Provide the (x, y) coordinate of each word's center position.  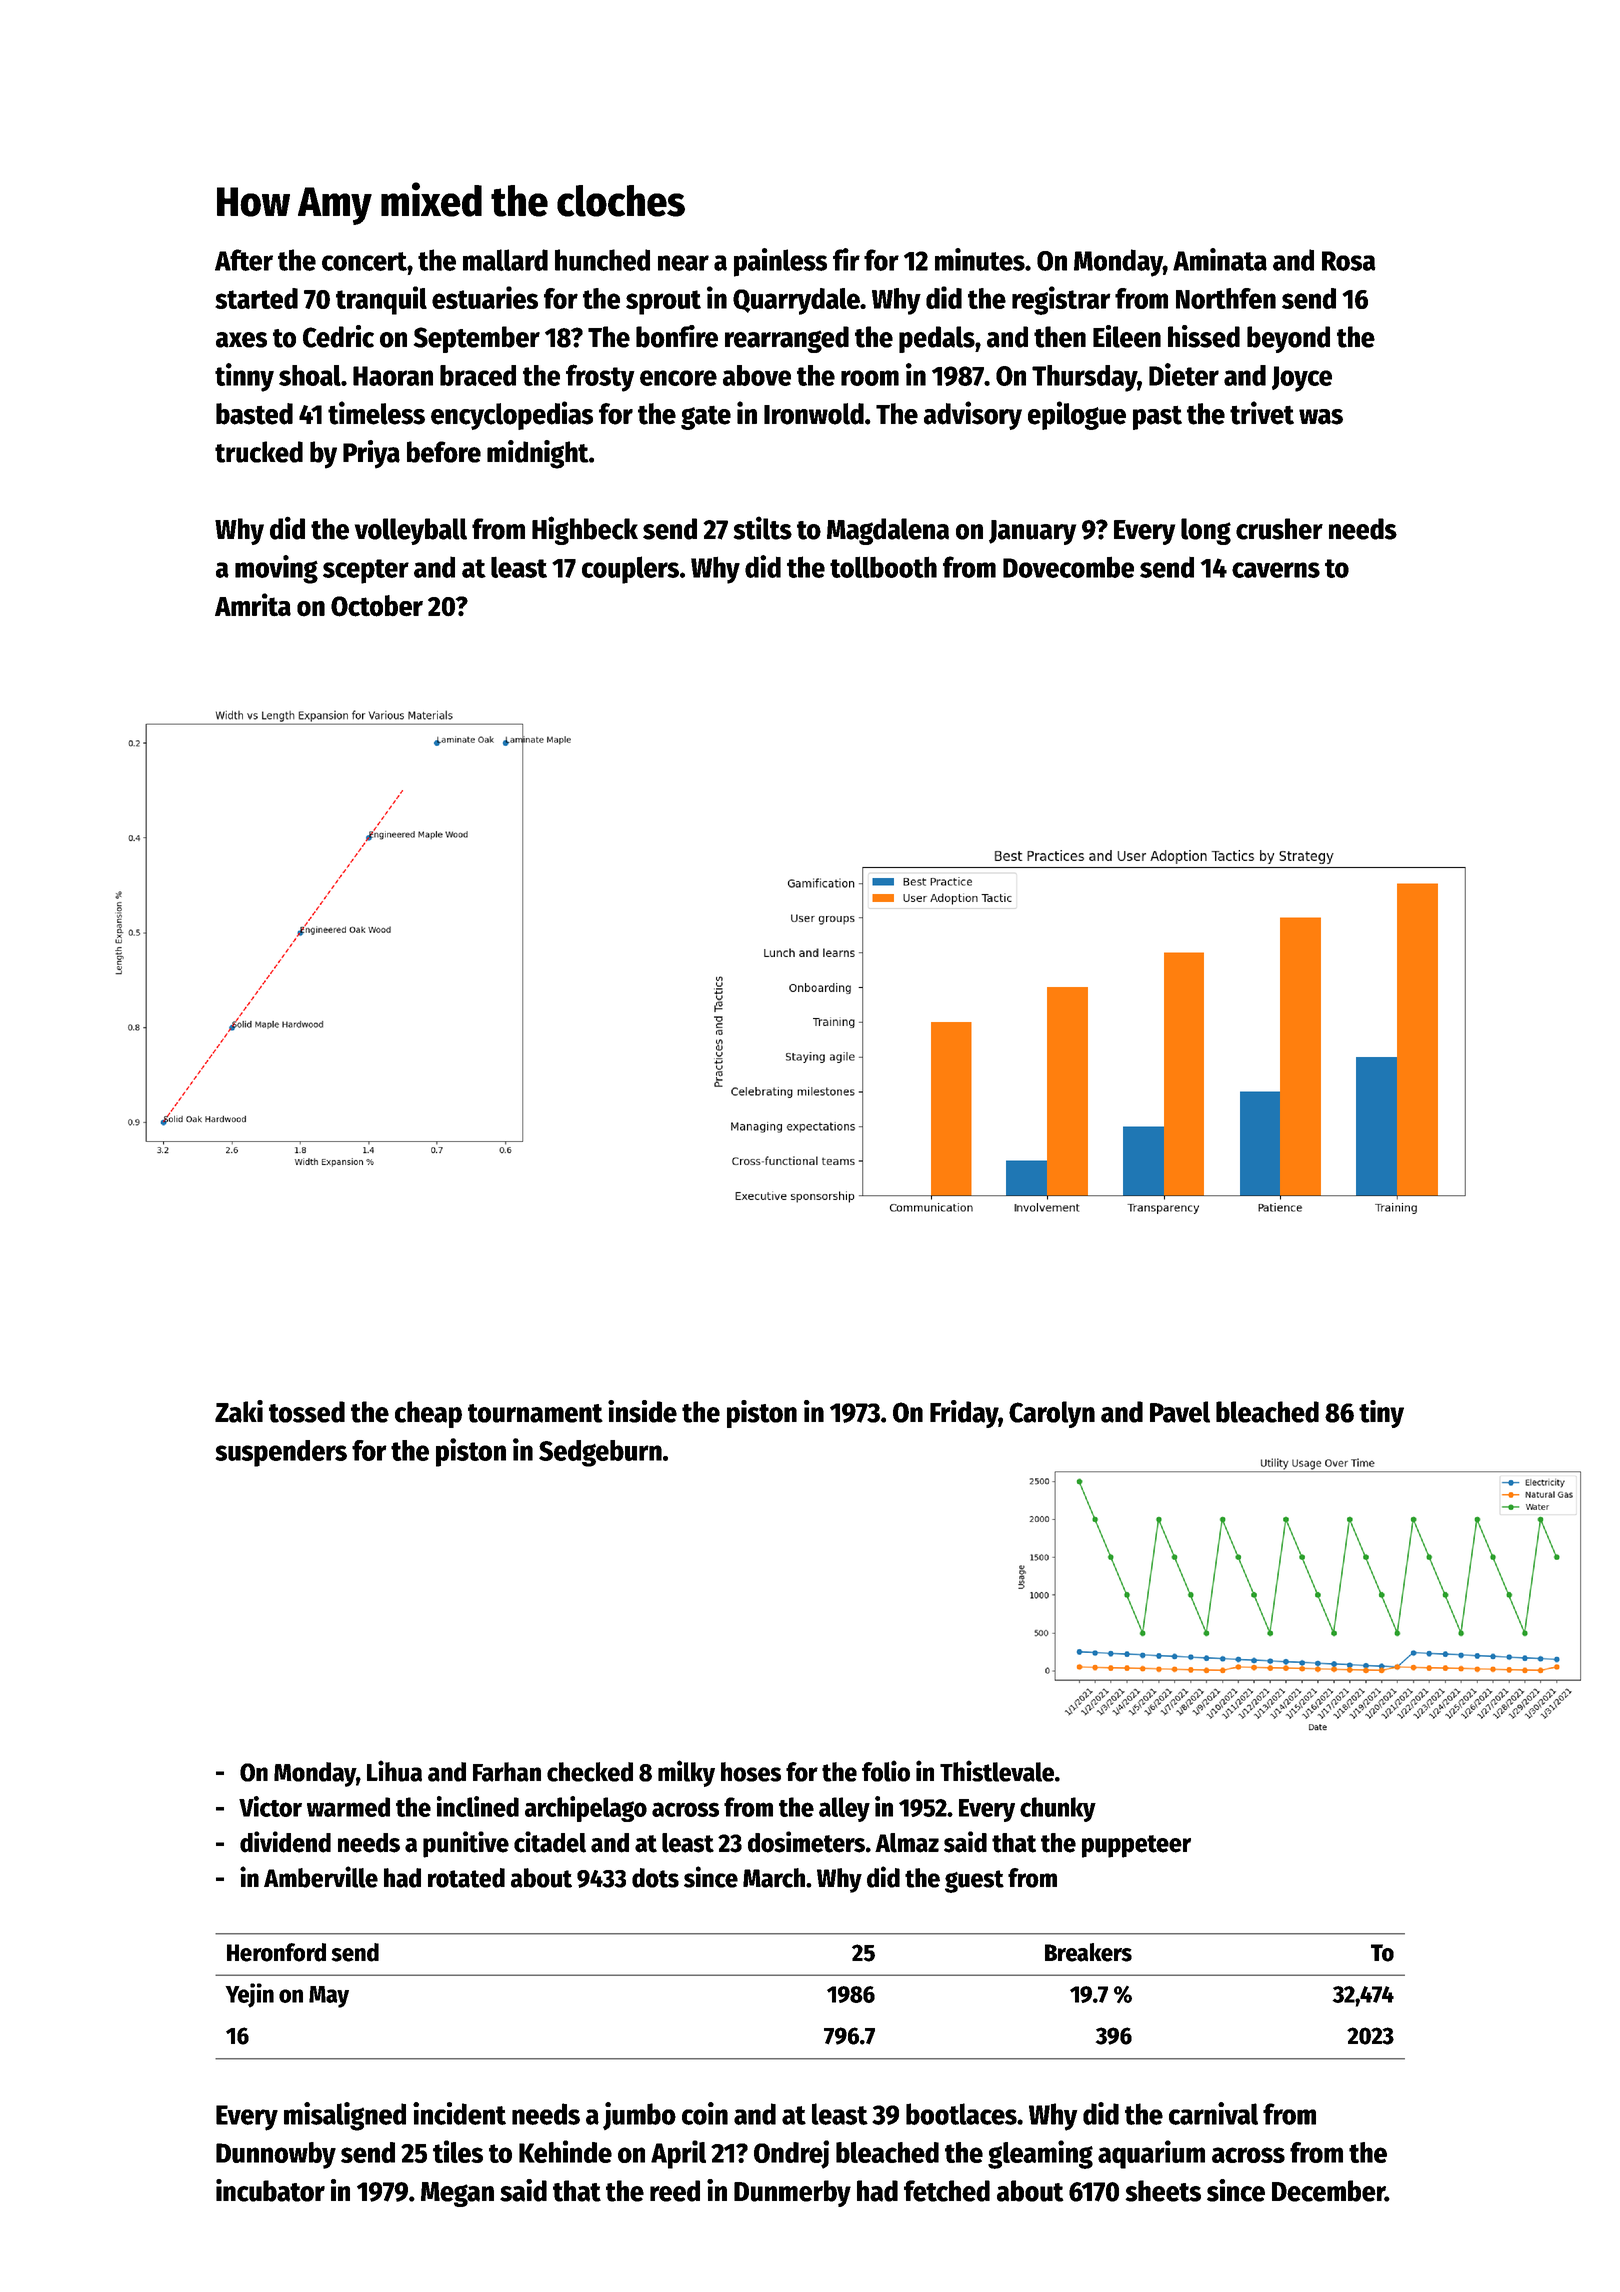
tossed (307, 1412)
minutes (980, 259)
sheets (1163, 2191)
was (1321, 417)
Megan (457, 2194)
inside (642, 1411)
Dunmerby (792, 2193)
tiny (1381, 1414)
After (244, 260)
